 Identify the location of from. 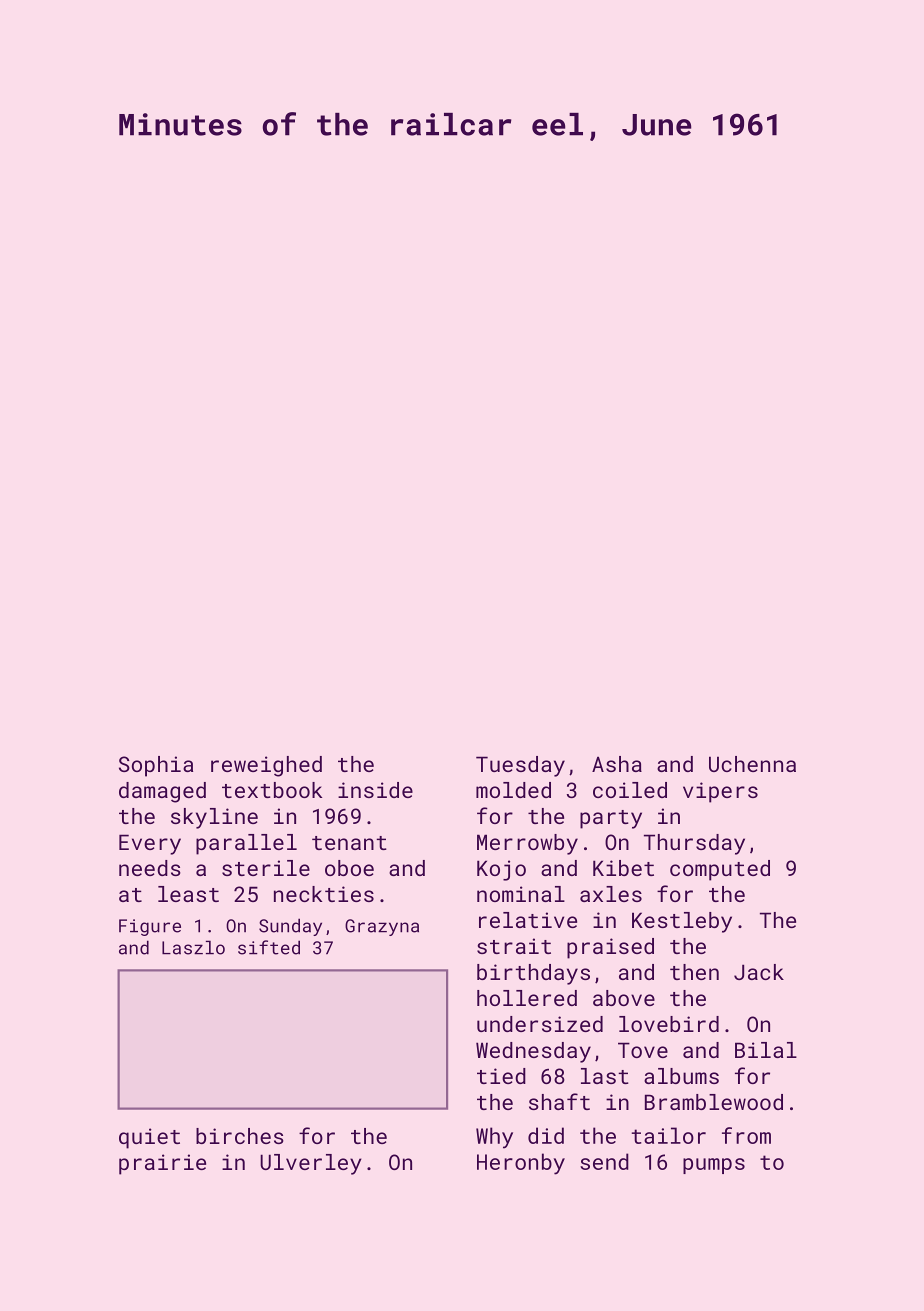
(746, 1135).
